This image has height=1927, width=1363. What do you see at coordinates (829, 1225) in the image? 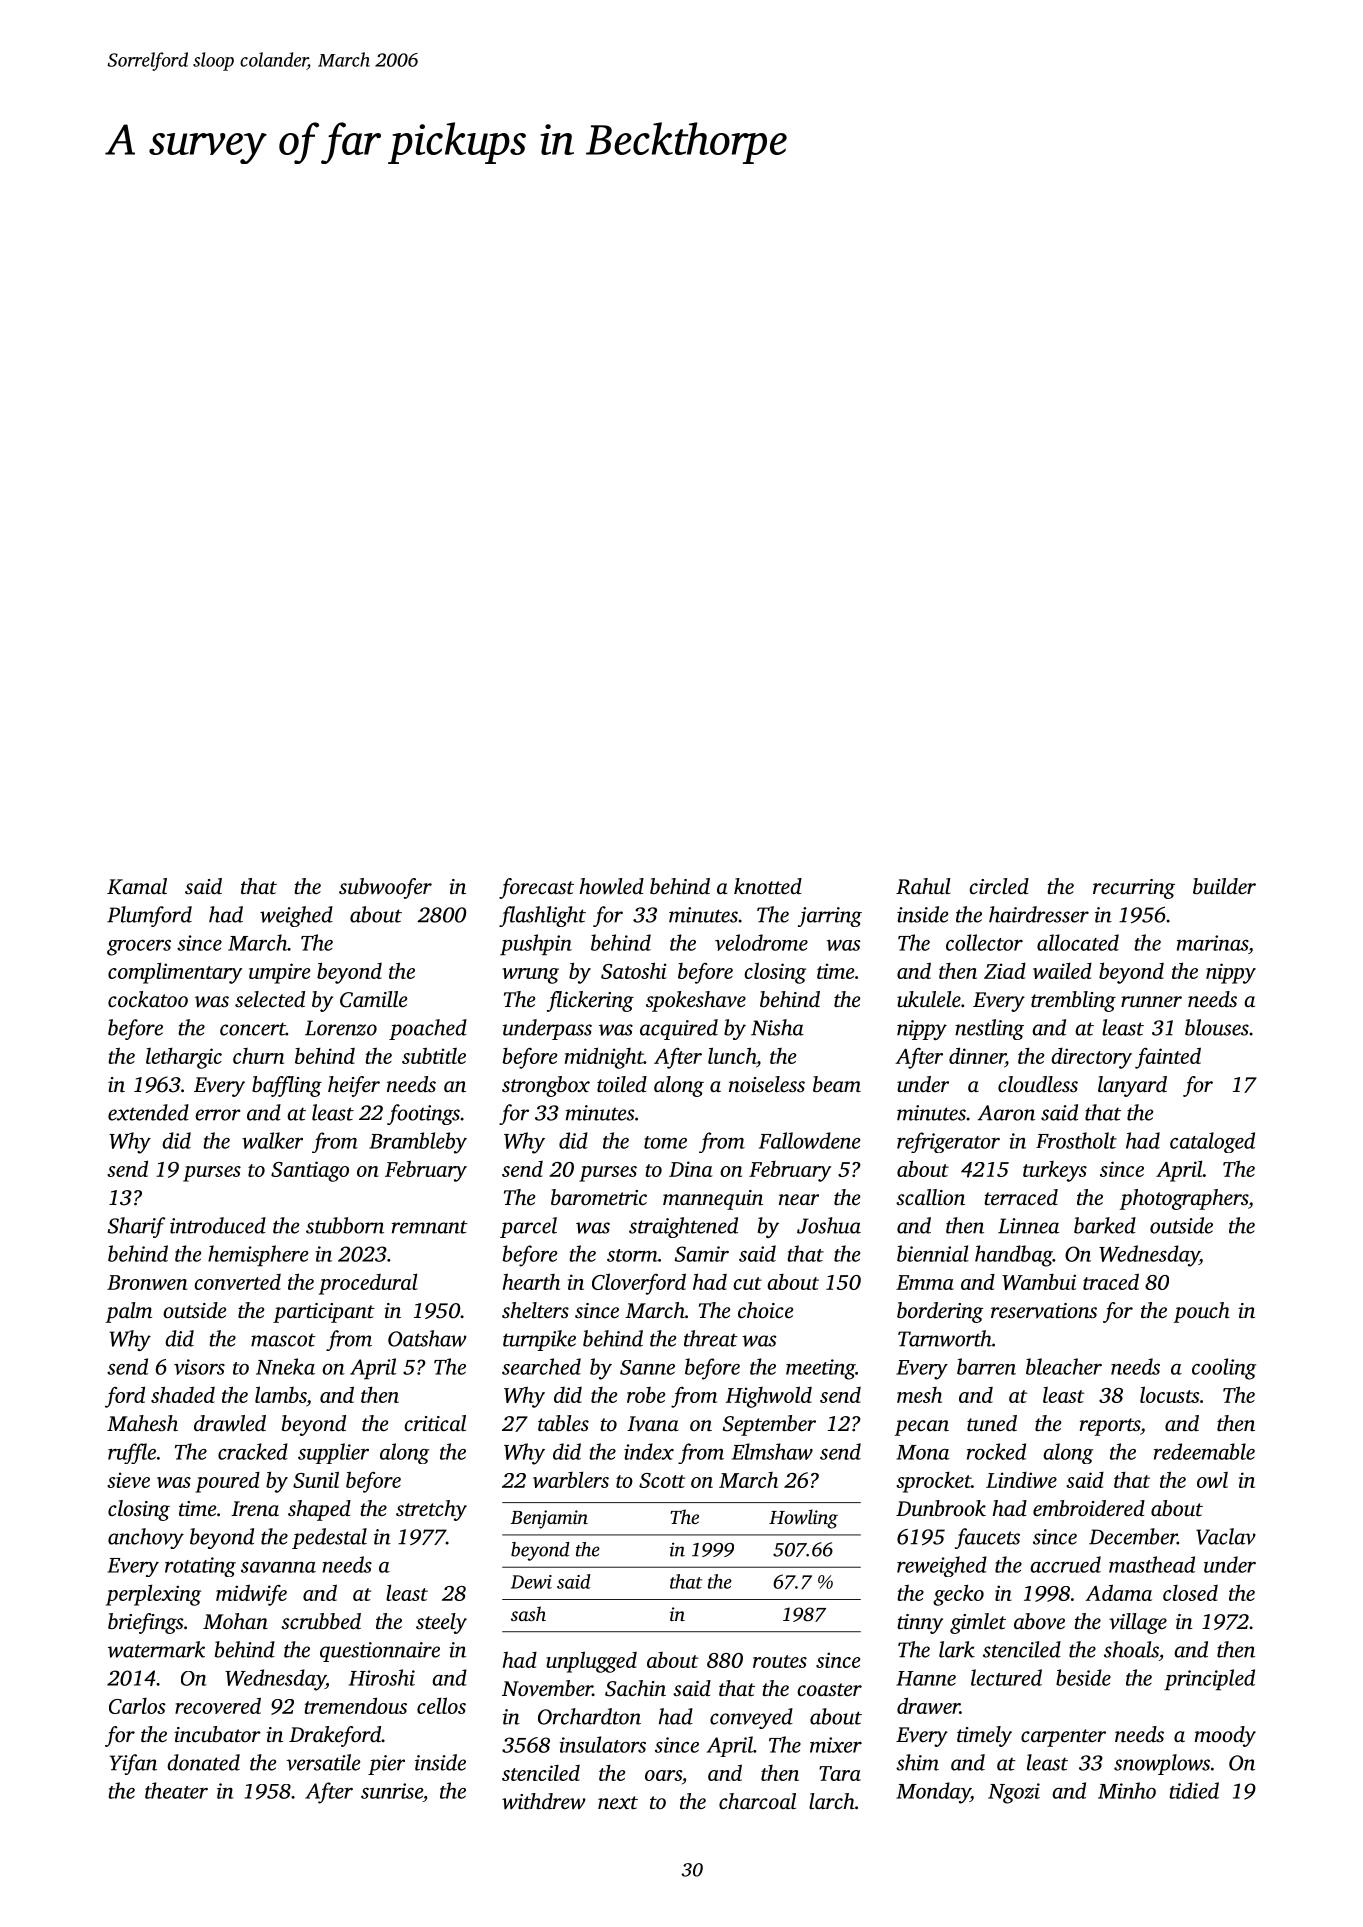
I see `Joshua` at bounding box center [829, 1225].
